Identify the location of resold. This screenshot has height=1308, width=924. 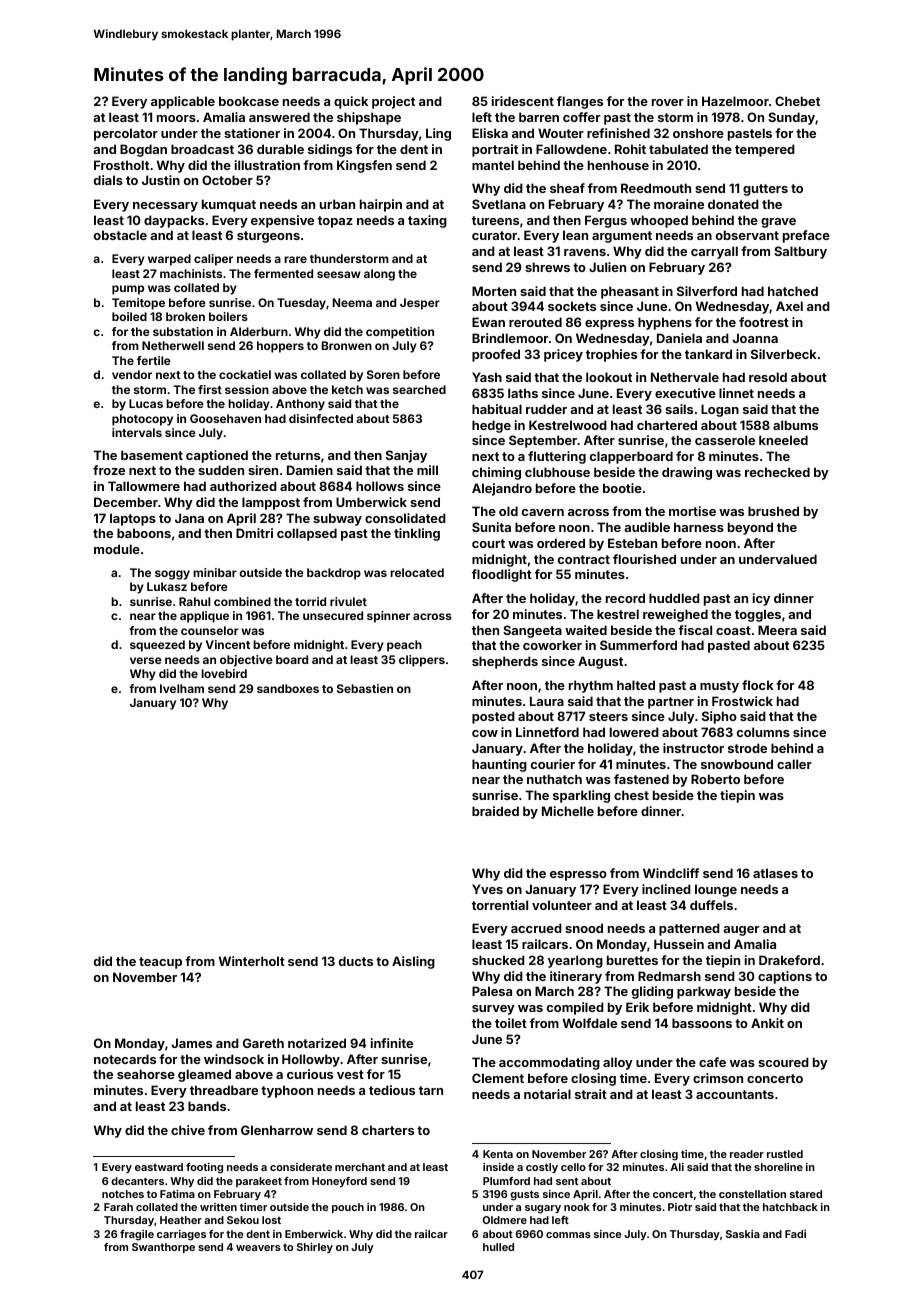
(768, 377).
